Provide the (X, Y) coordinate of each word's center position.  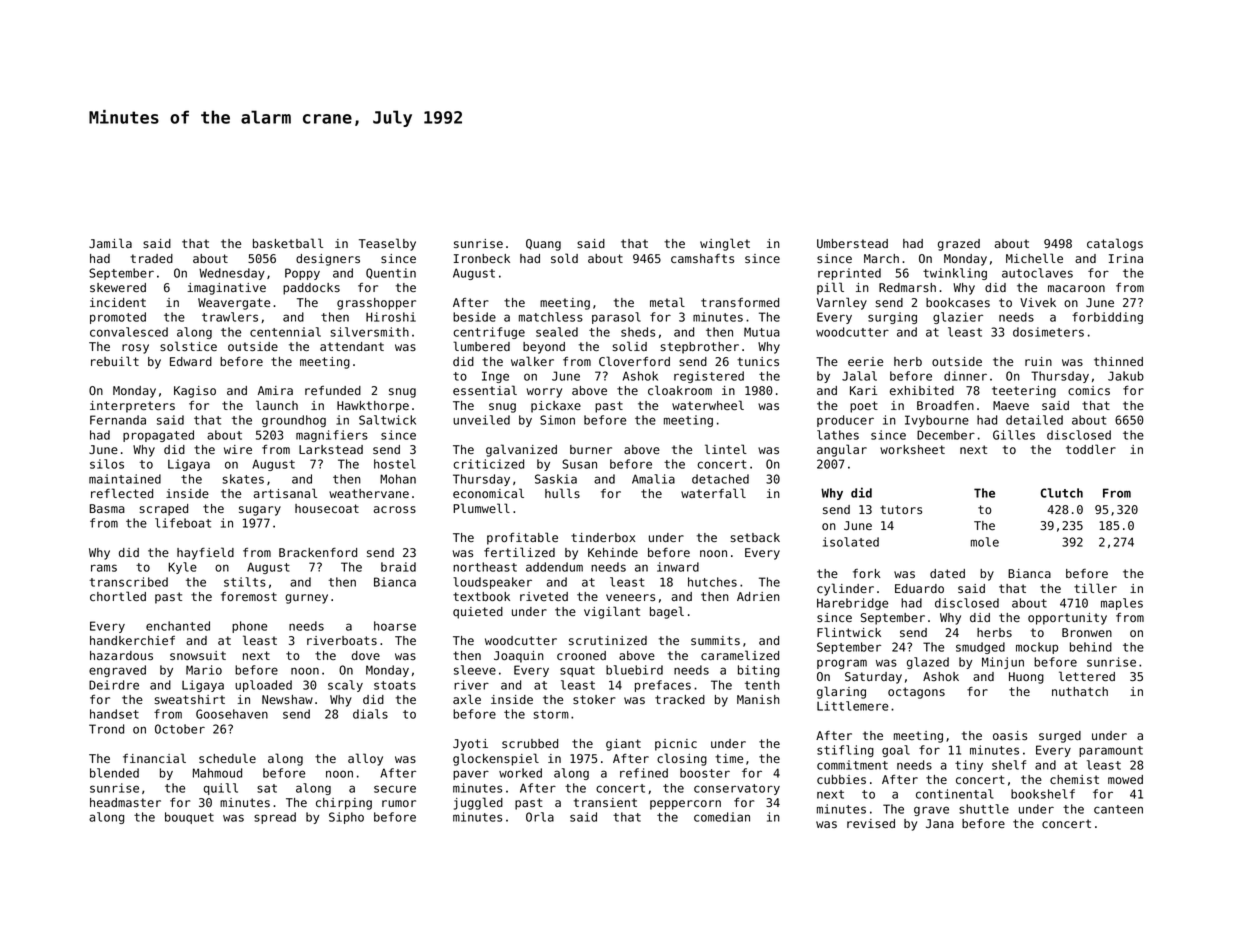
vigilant (612, 612)
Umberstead (852, 243)
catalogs (1115, 244)
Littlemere (852, 706)
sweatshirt (190, 699)
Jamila (110, 243)
